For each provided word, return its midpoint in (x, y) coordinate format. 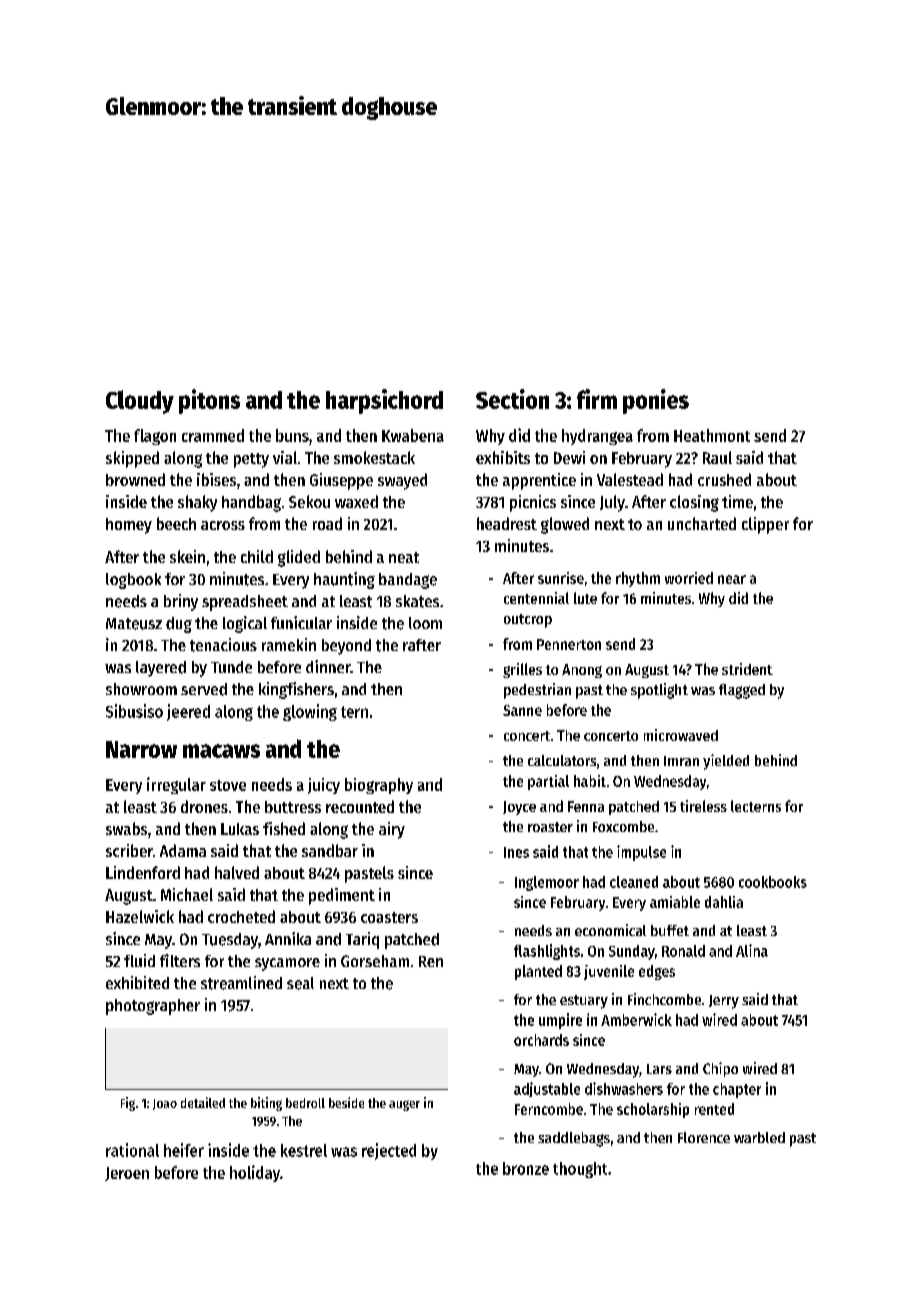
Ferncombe (549, 1109)
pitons (209, 401)
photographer (153, 1007)
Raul (717, 457)
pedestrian (537, 691)
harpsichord (384, 401)
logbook (133, 581)
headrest (507, 523)
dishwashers (624, 1088)
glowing (310, 712)
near (732, 579)
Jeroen (127, 1174)
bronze (526, 1168)
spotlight (659, 691)
